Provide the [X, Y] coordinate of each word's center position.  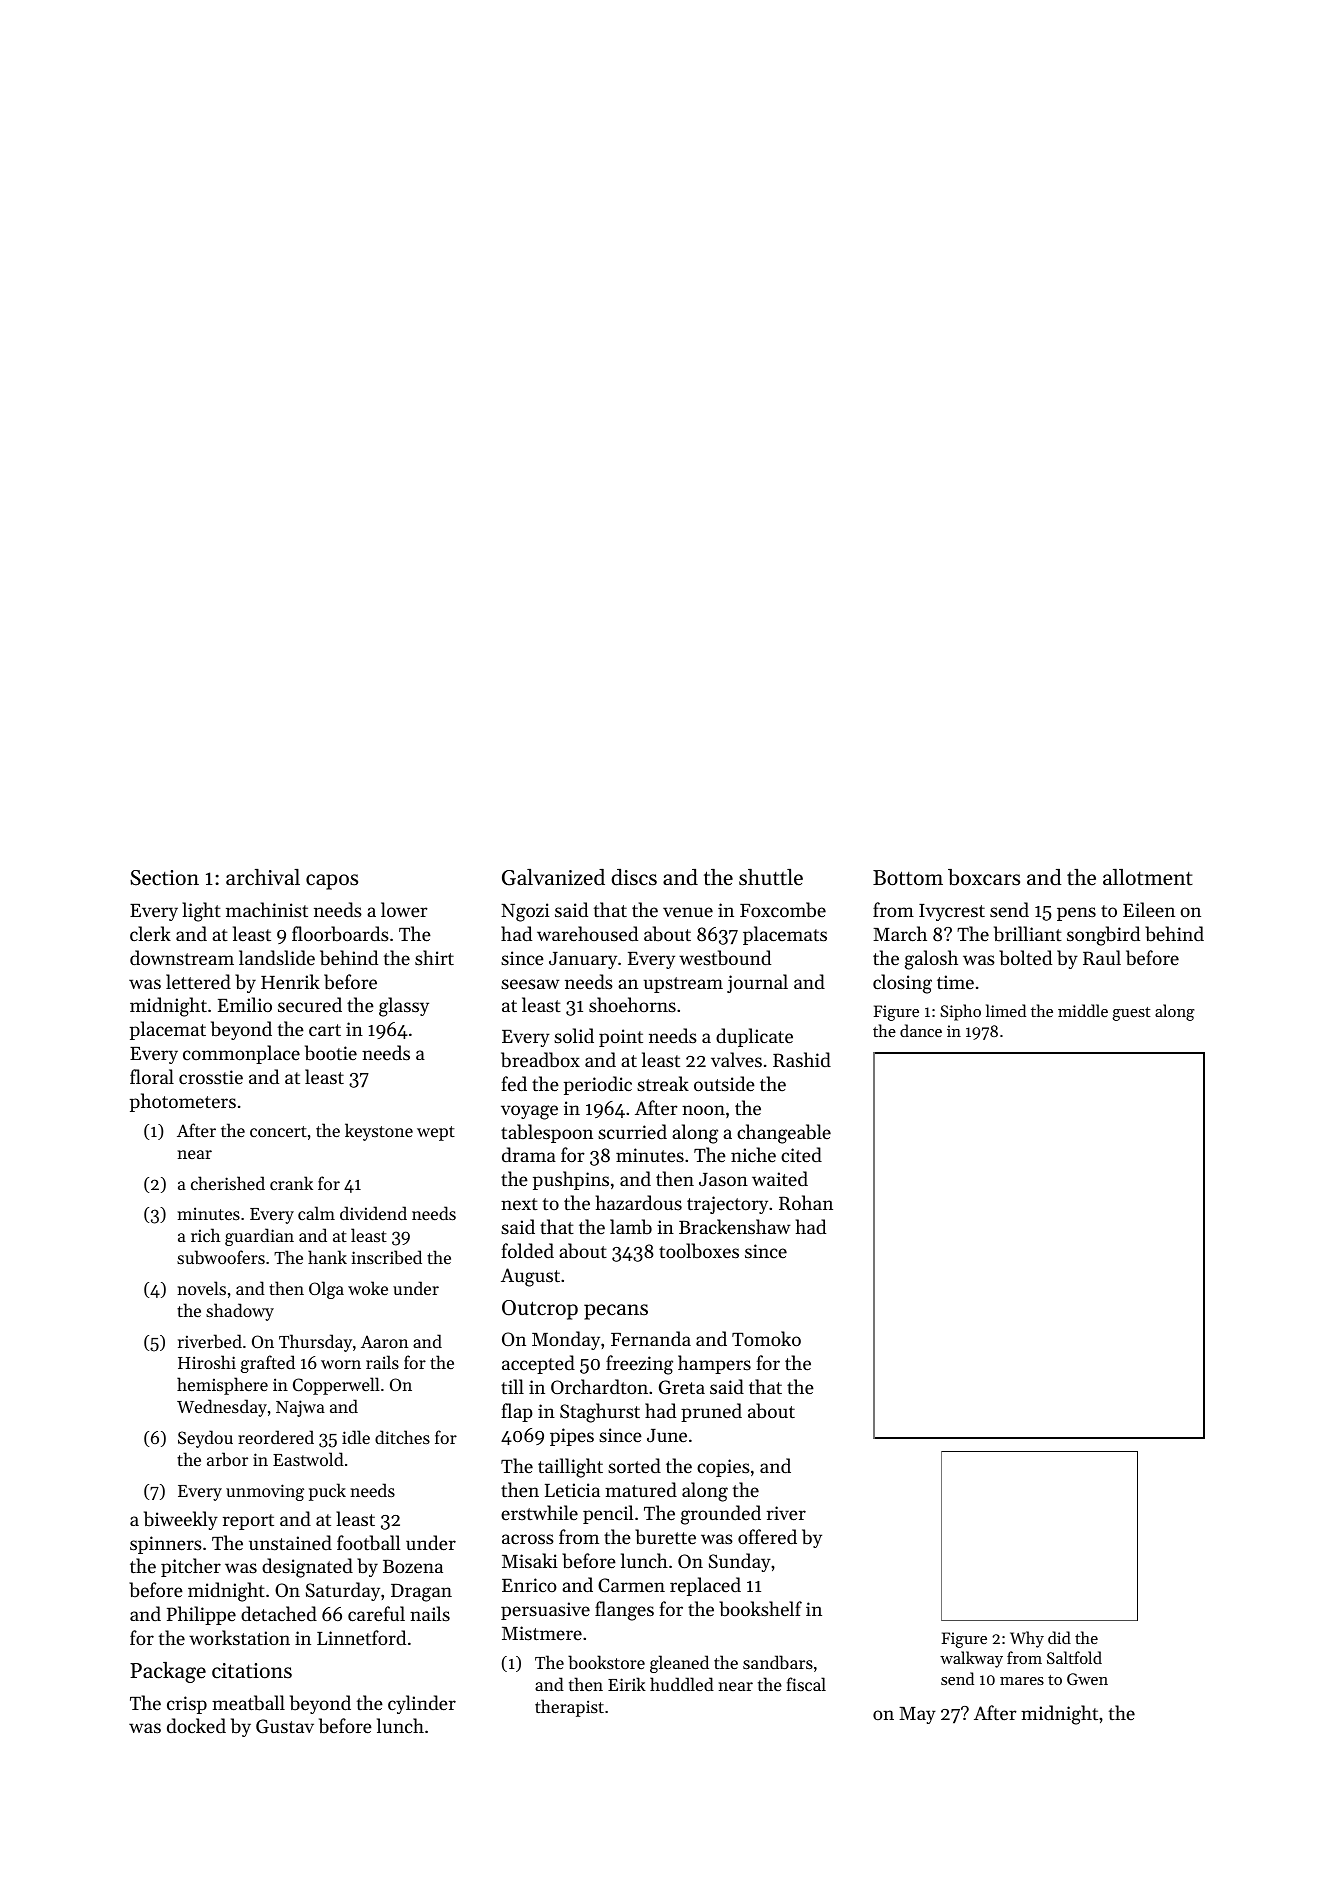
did [1059, 1637]
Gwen [1087, 1679]
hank [327, 1257]
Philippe [201, 1615]
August [530, 1277]
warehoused [587, 933]
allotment [1148, 877]
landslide [277, 957]
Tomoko [766, 1338]
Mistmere [542, 1633]
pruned [711, 1412]
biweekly [181, 1520]
